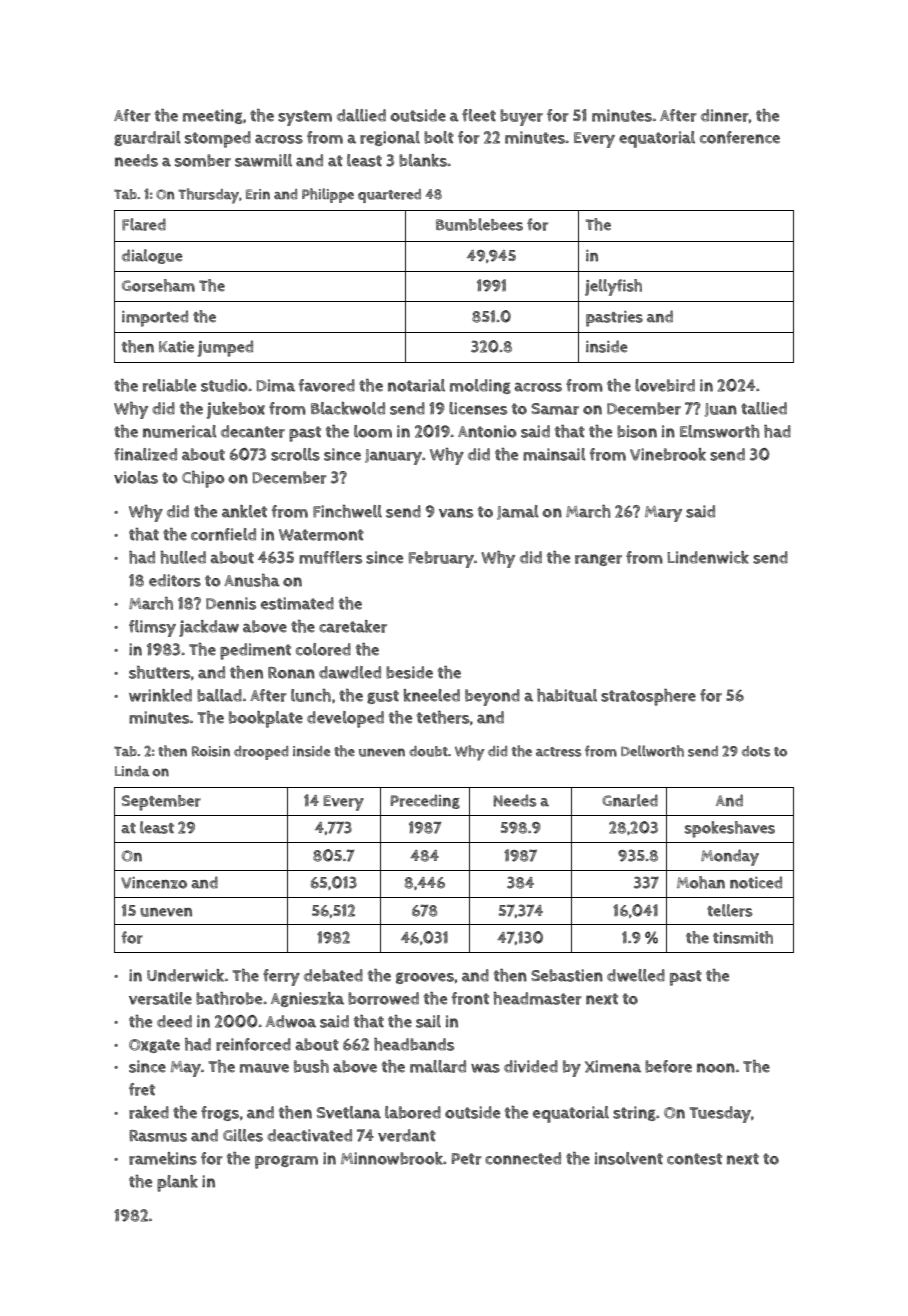 The width and height of the document is (908, 1316). Describe the element at coordinates (175, 580) in the document. I see `editors` at that location.
